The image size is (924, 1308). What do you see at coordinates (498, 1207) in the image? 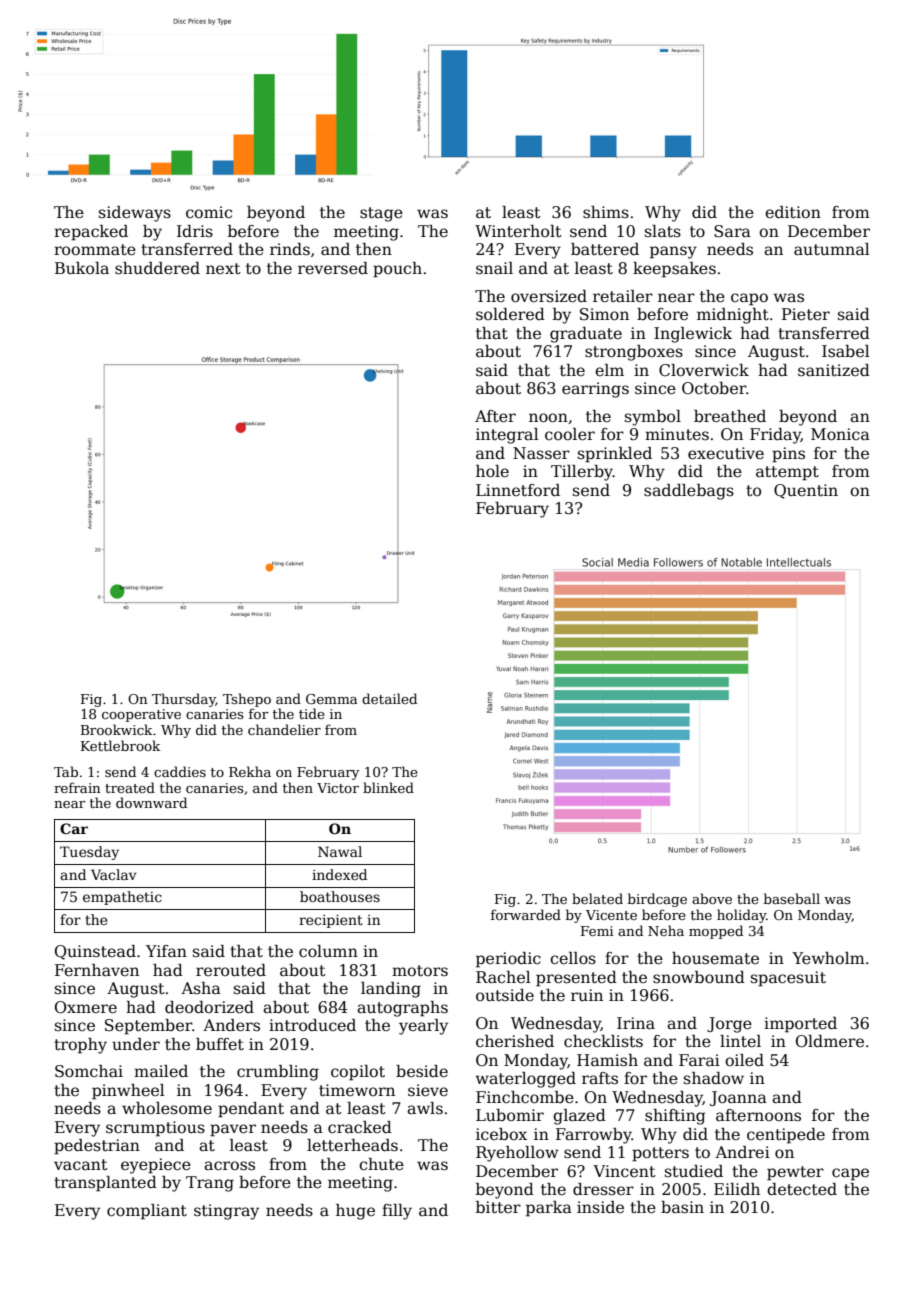
I see `bitter` at bounding box center [498, 1207].
